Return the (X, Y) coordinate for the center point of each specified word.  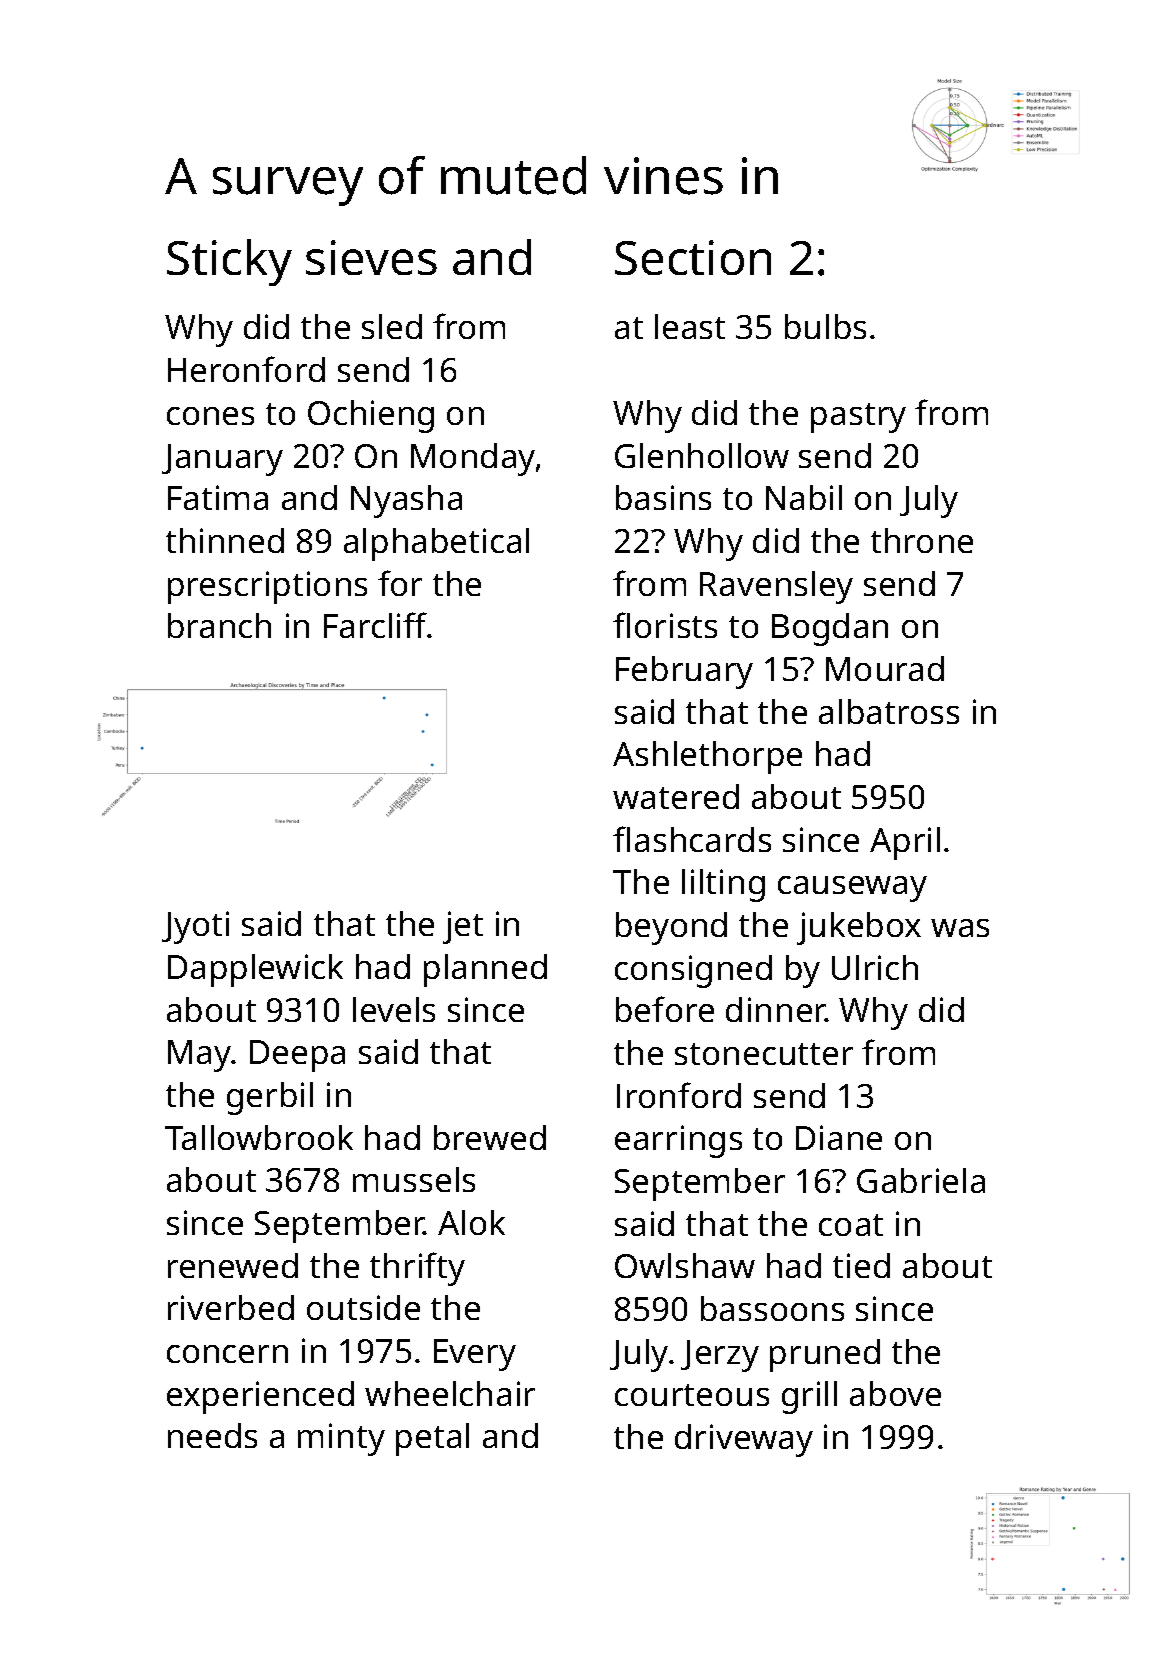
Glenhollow (702, 455)
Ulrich (875, 967)
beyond (671, 928)
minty (341, 1439)
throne (922, 540)
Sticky (229, 262)
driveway (744, 1440)
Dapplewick (255, 970)
